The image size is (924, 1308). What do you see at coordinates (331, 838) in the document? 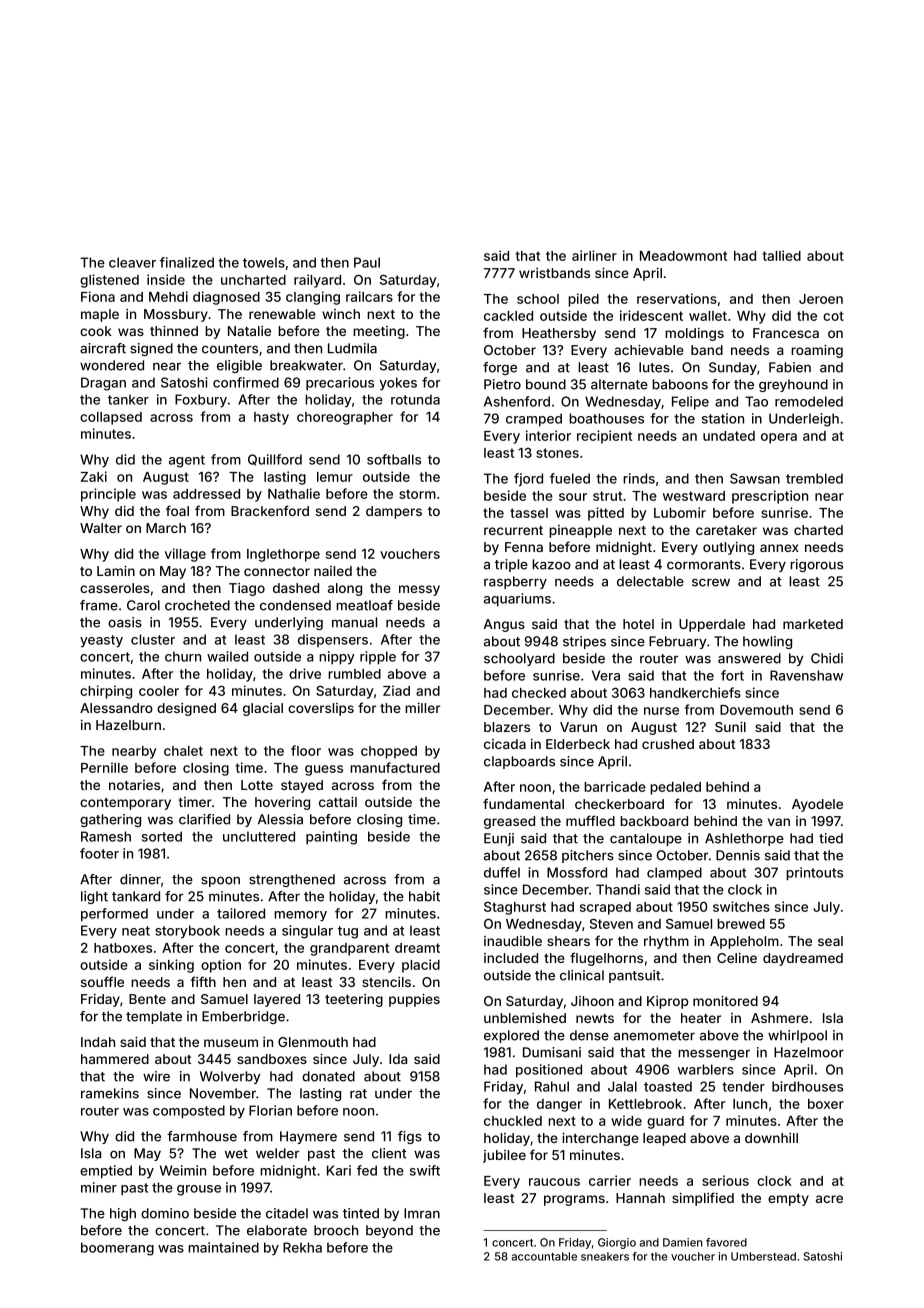
I see `painting` at bounding box center [331, 838].
